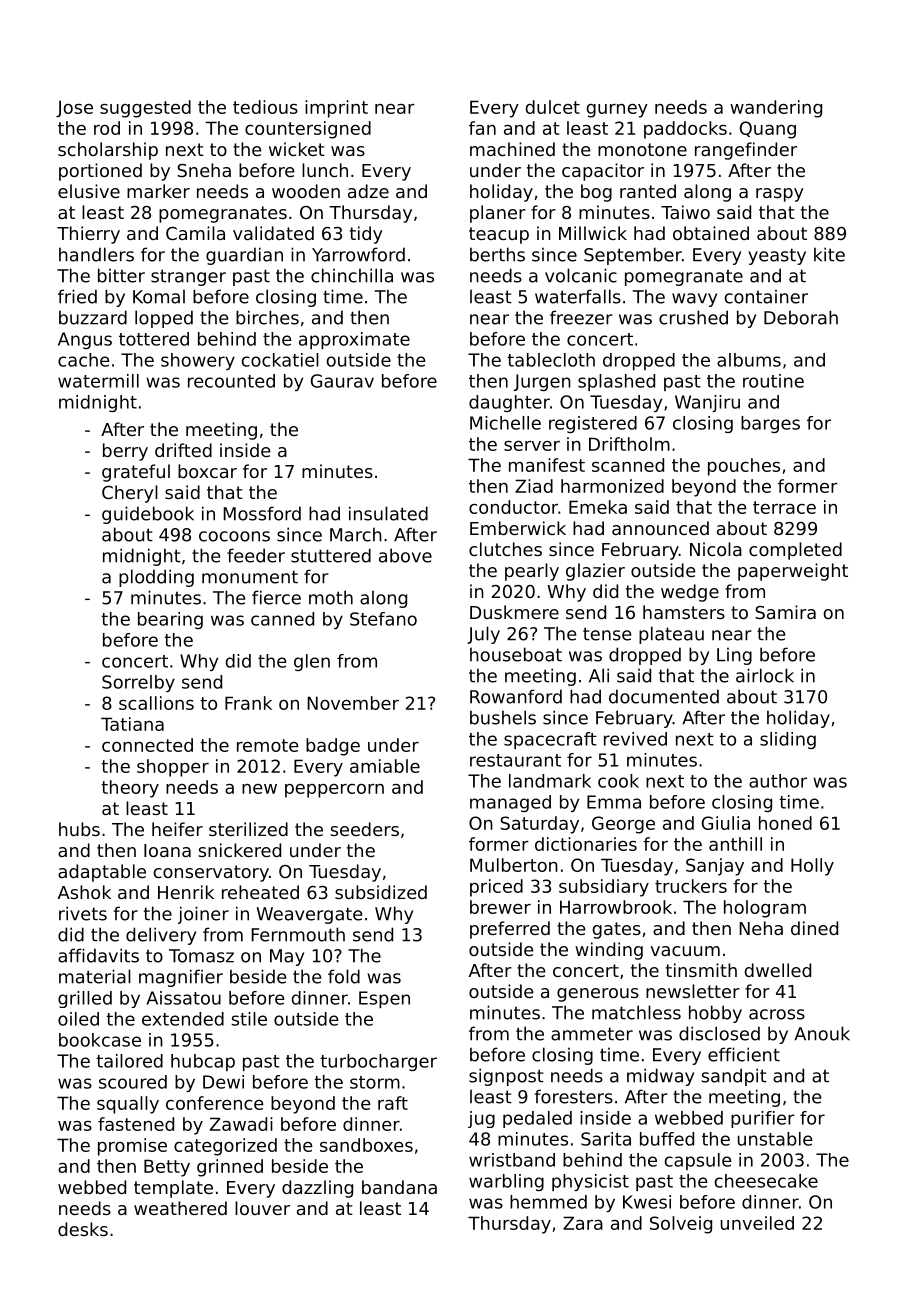  Describe the element at coordinates (788, 740) in the page. I see `sliding` at that location.
